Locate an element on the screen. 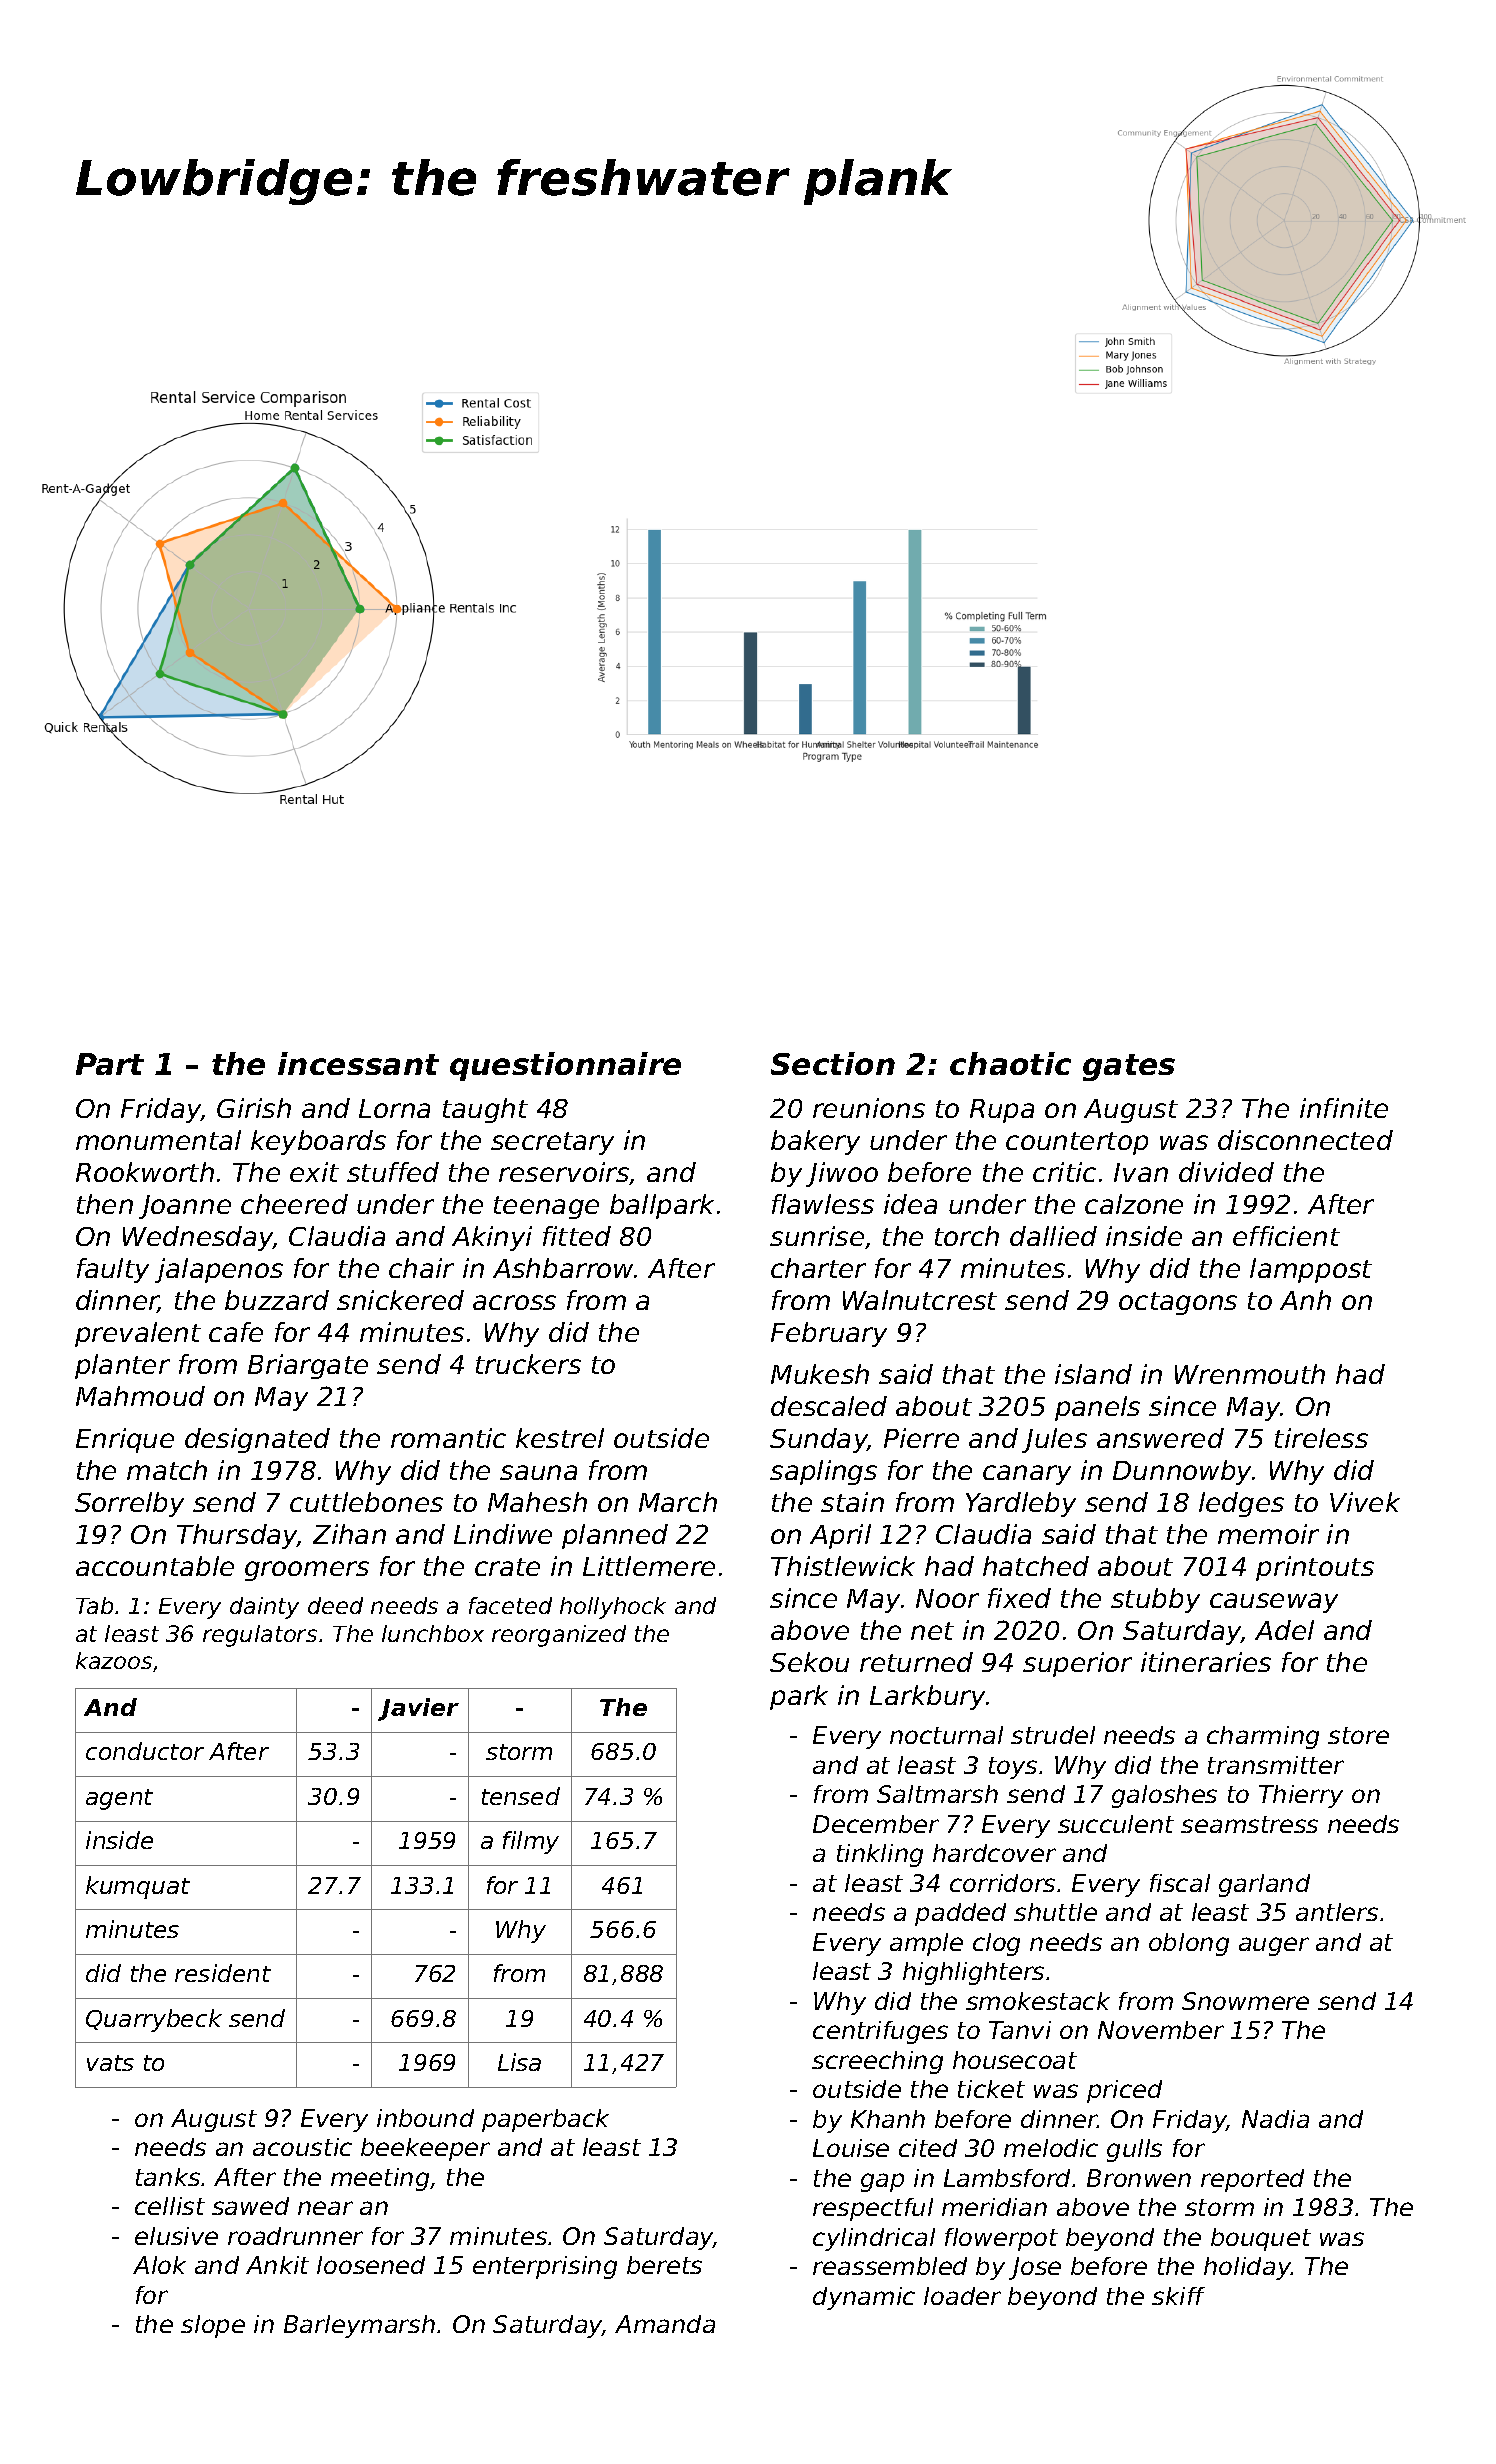 Image resolution: width=1496 pixels, height=2464 pixels. itineraries is located at coordinates (1206, 1662).
